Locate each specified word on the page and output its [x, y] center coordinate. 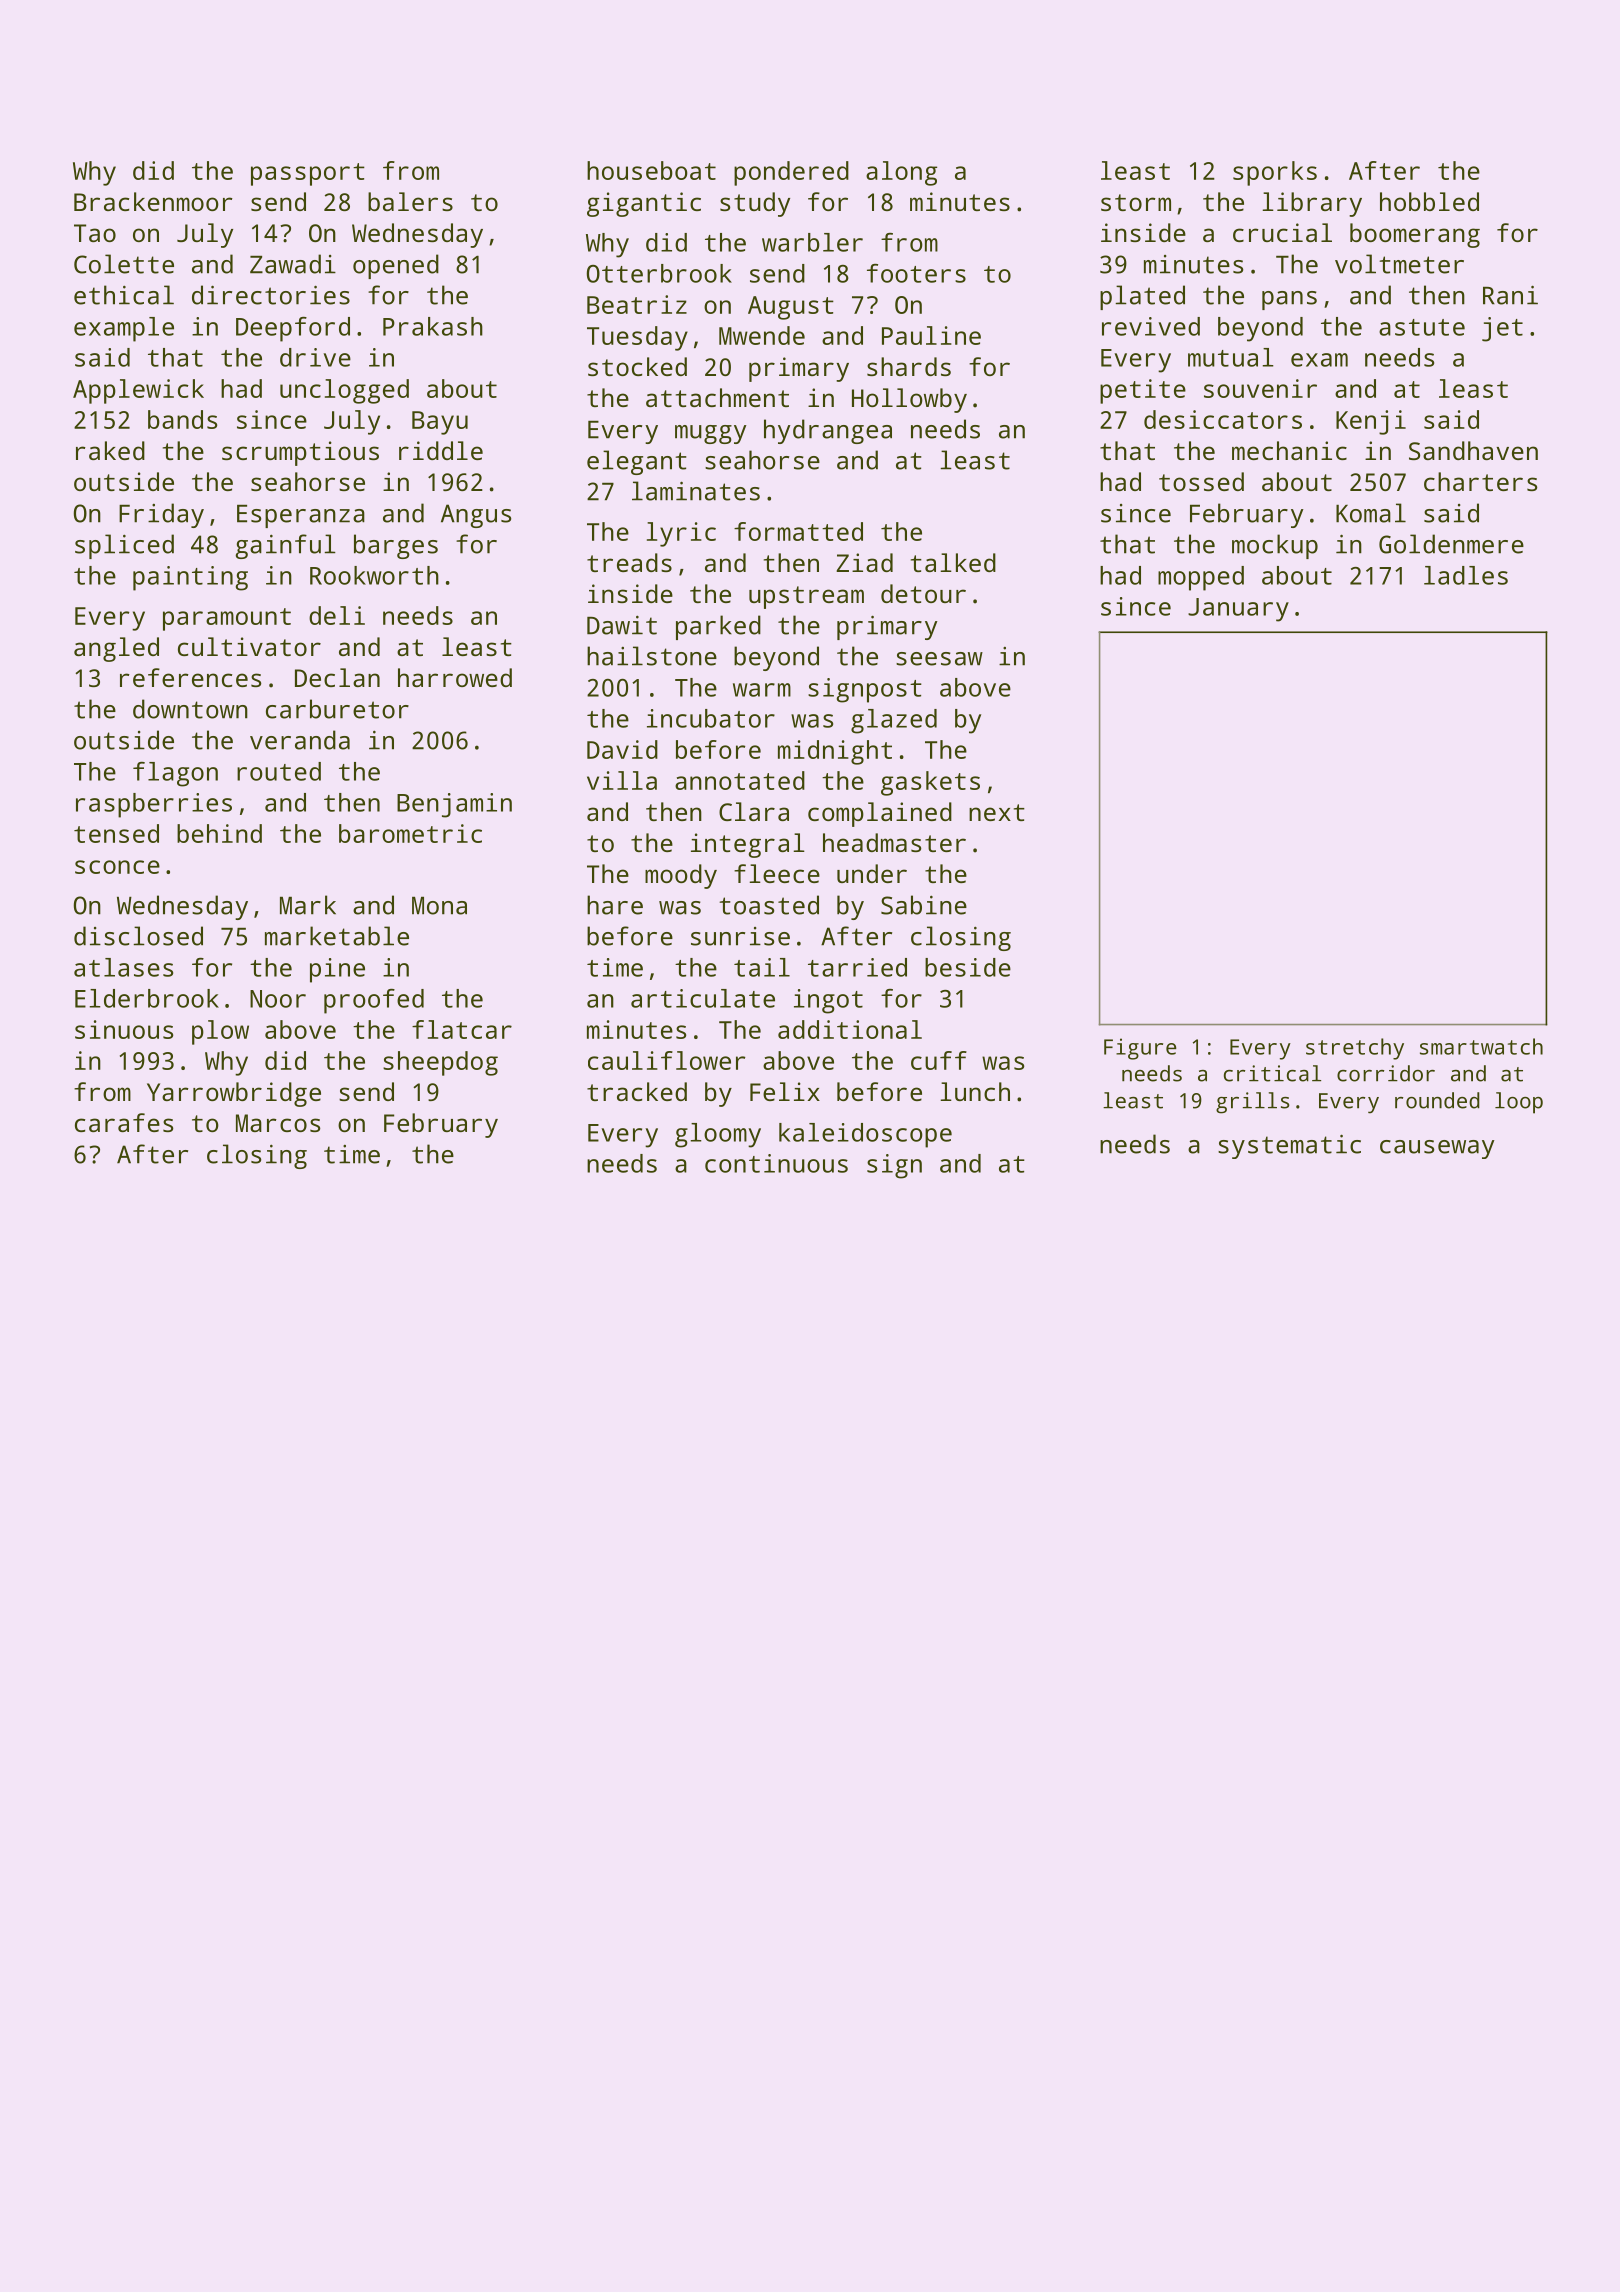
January [1238, 610]
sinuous [124, 1029]
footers [916, 273]
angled [116, 649]
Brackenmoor [153, 201]
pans [1289, 300]
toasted [769, 905]
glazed [894, 721]
